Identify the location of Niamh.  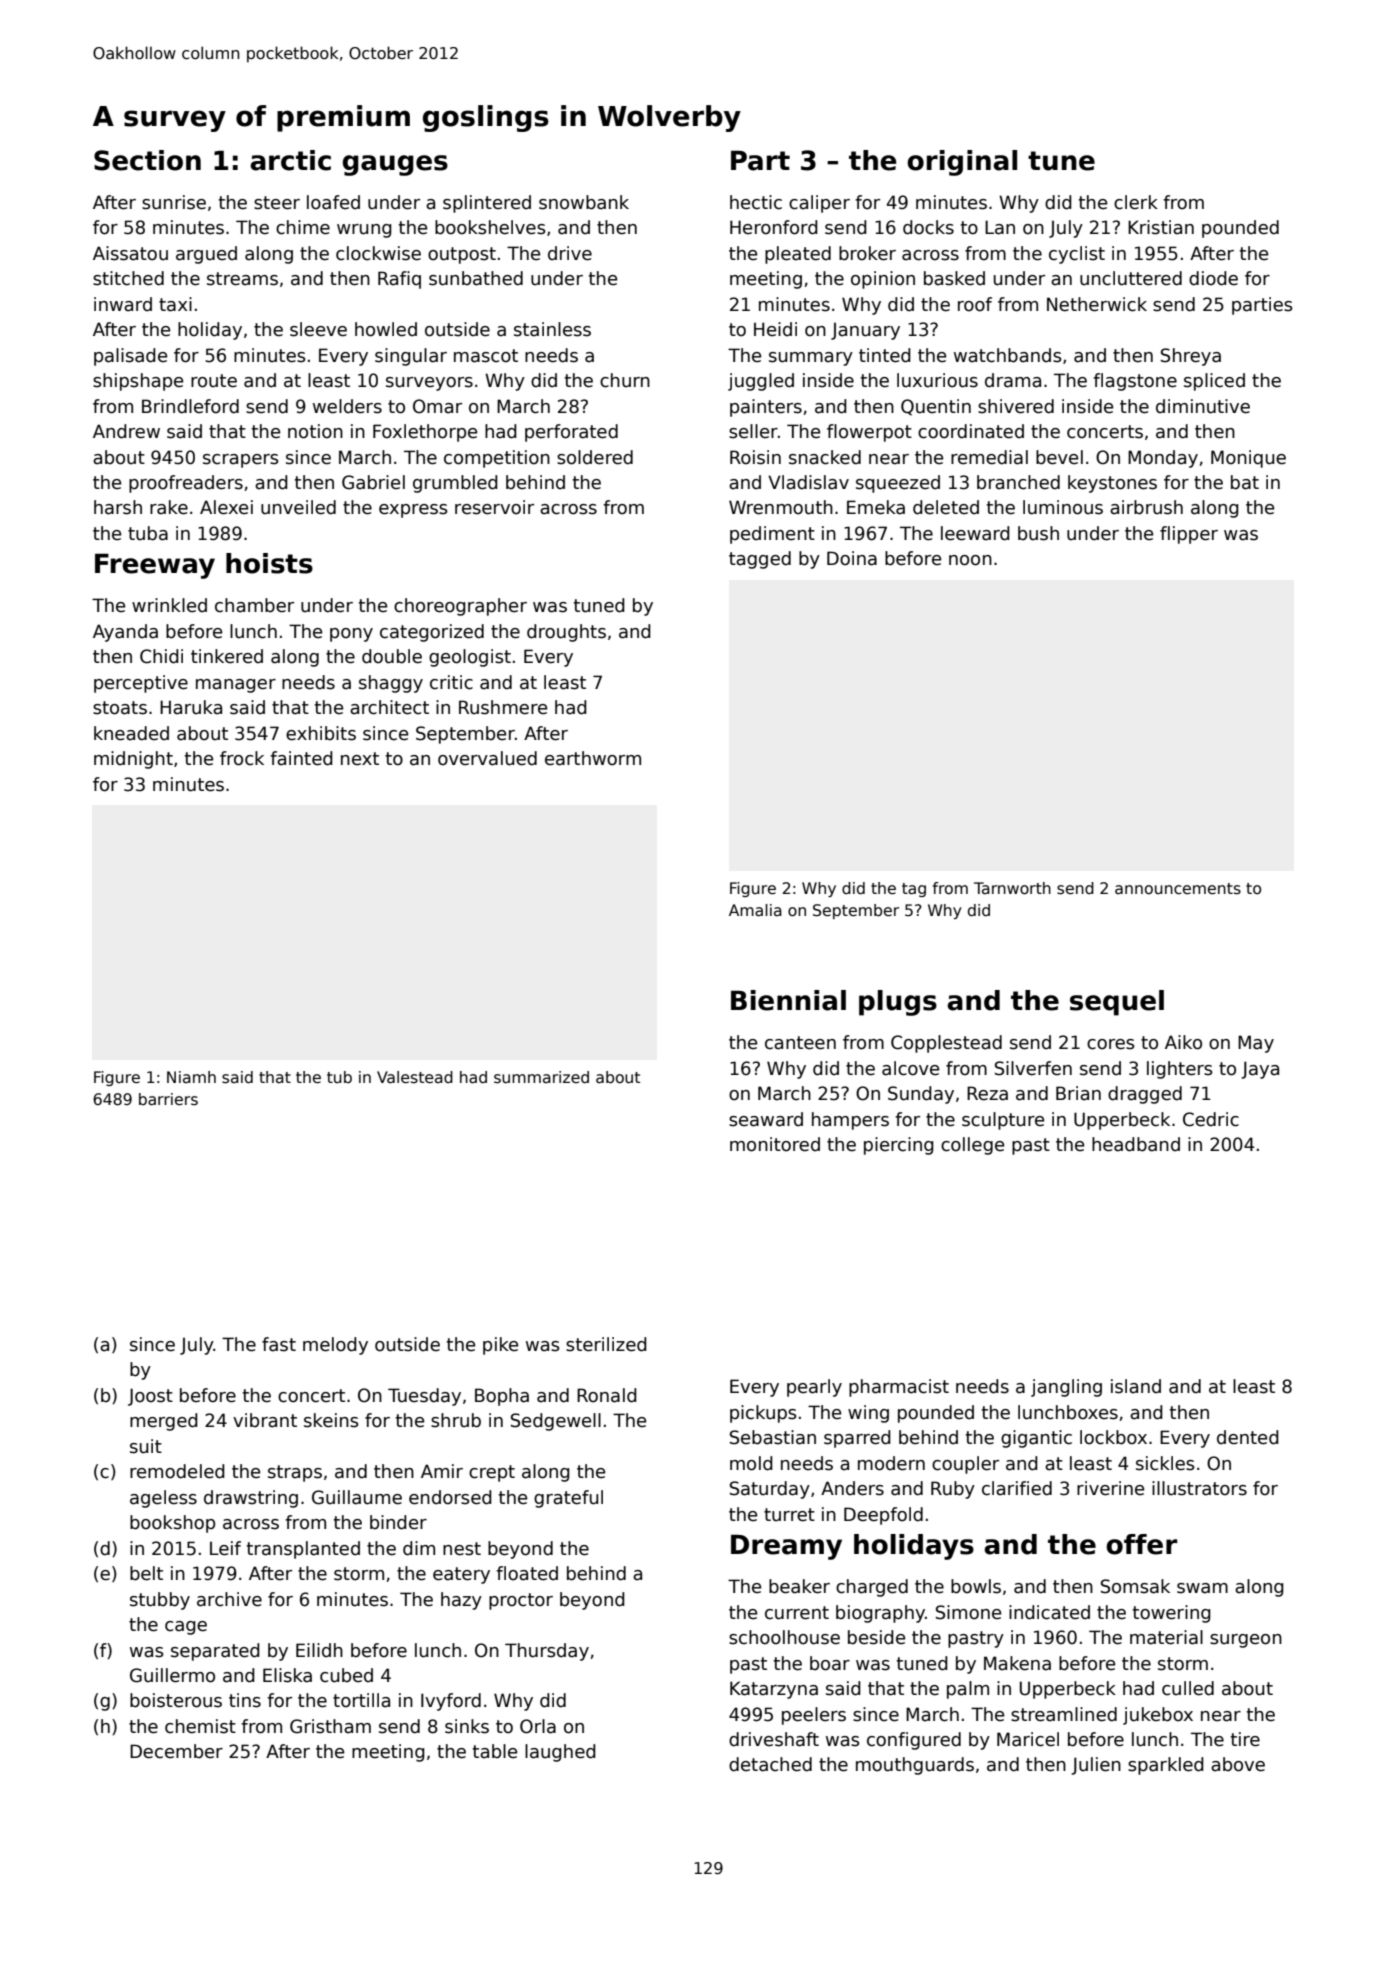
(191, 1077).
